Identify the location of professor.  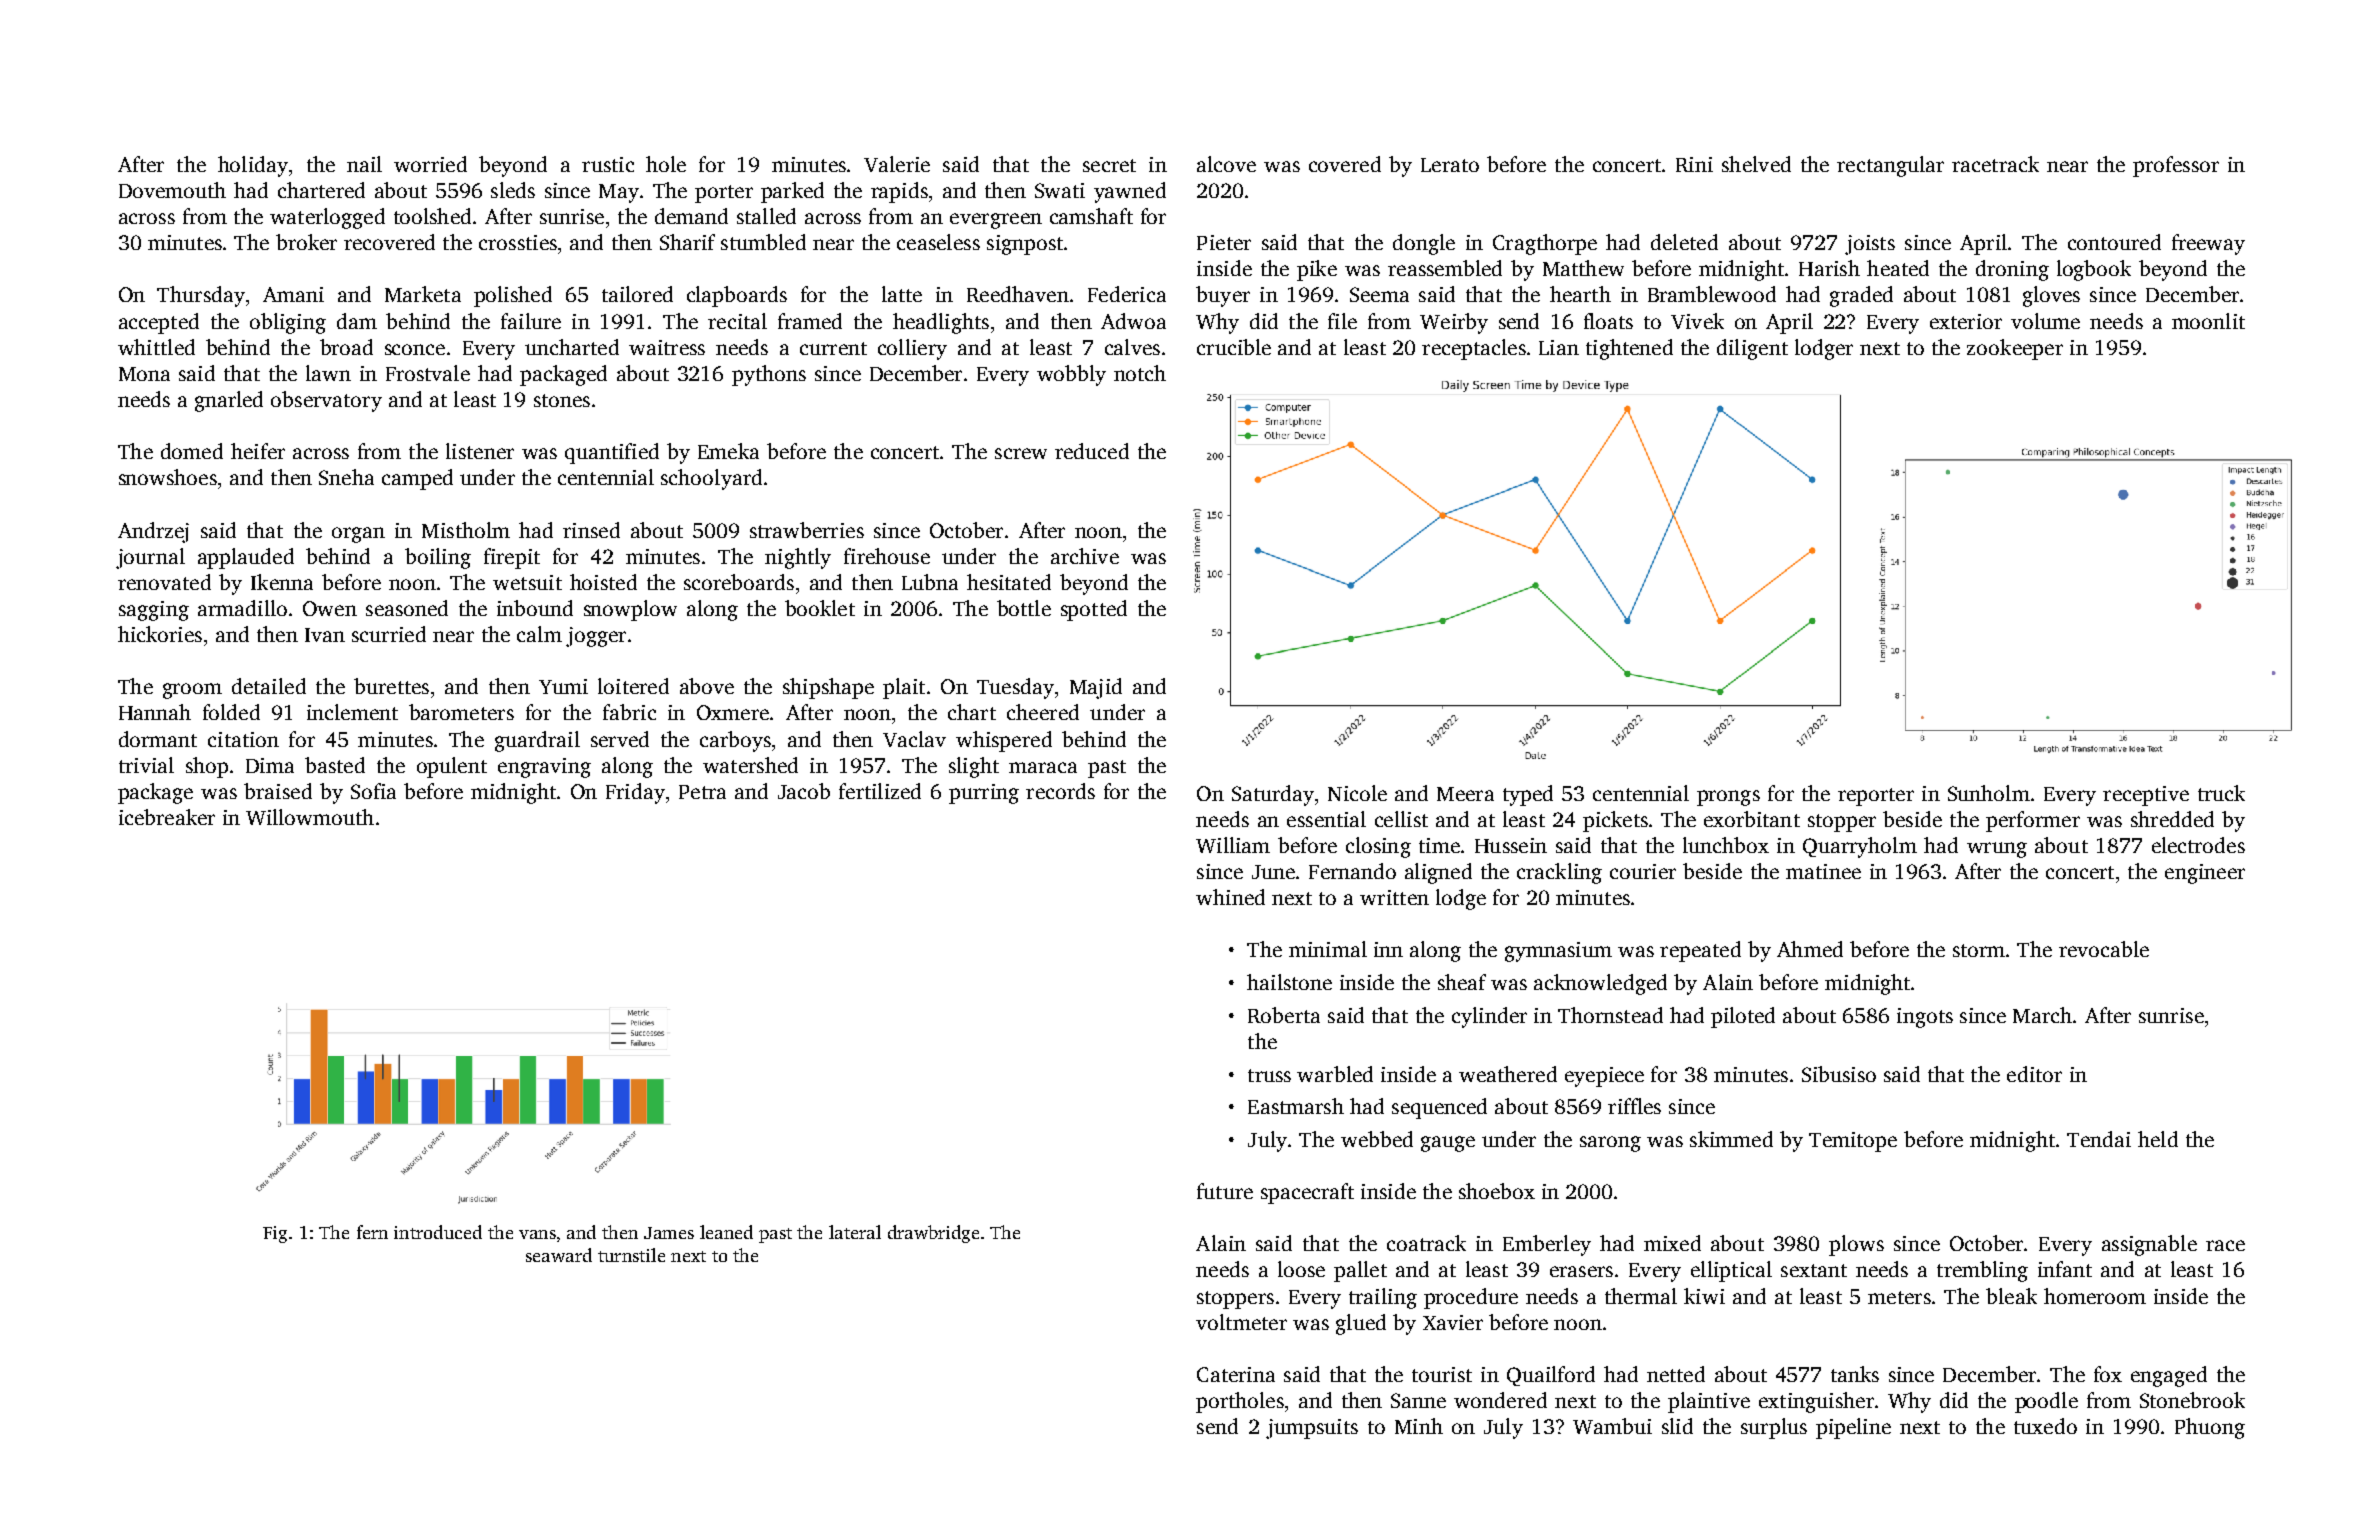
(2176, 166).
